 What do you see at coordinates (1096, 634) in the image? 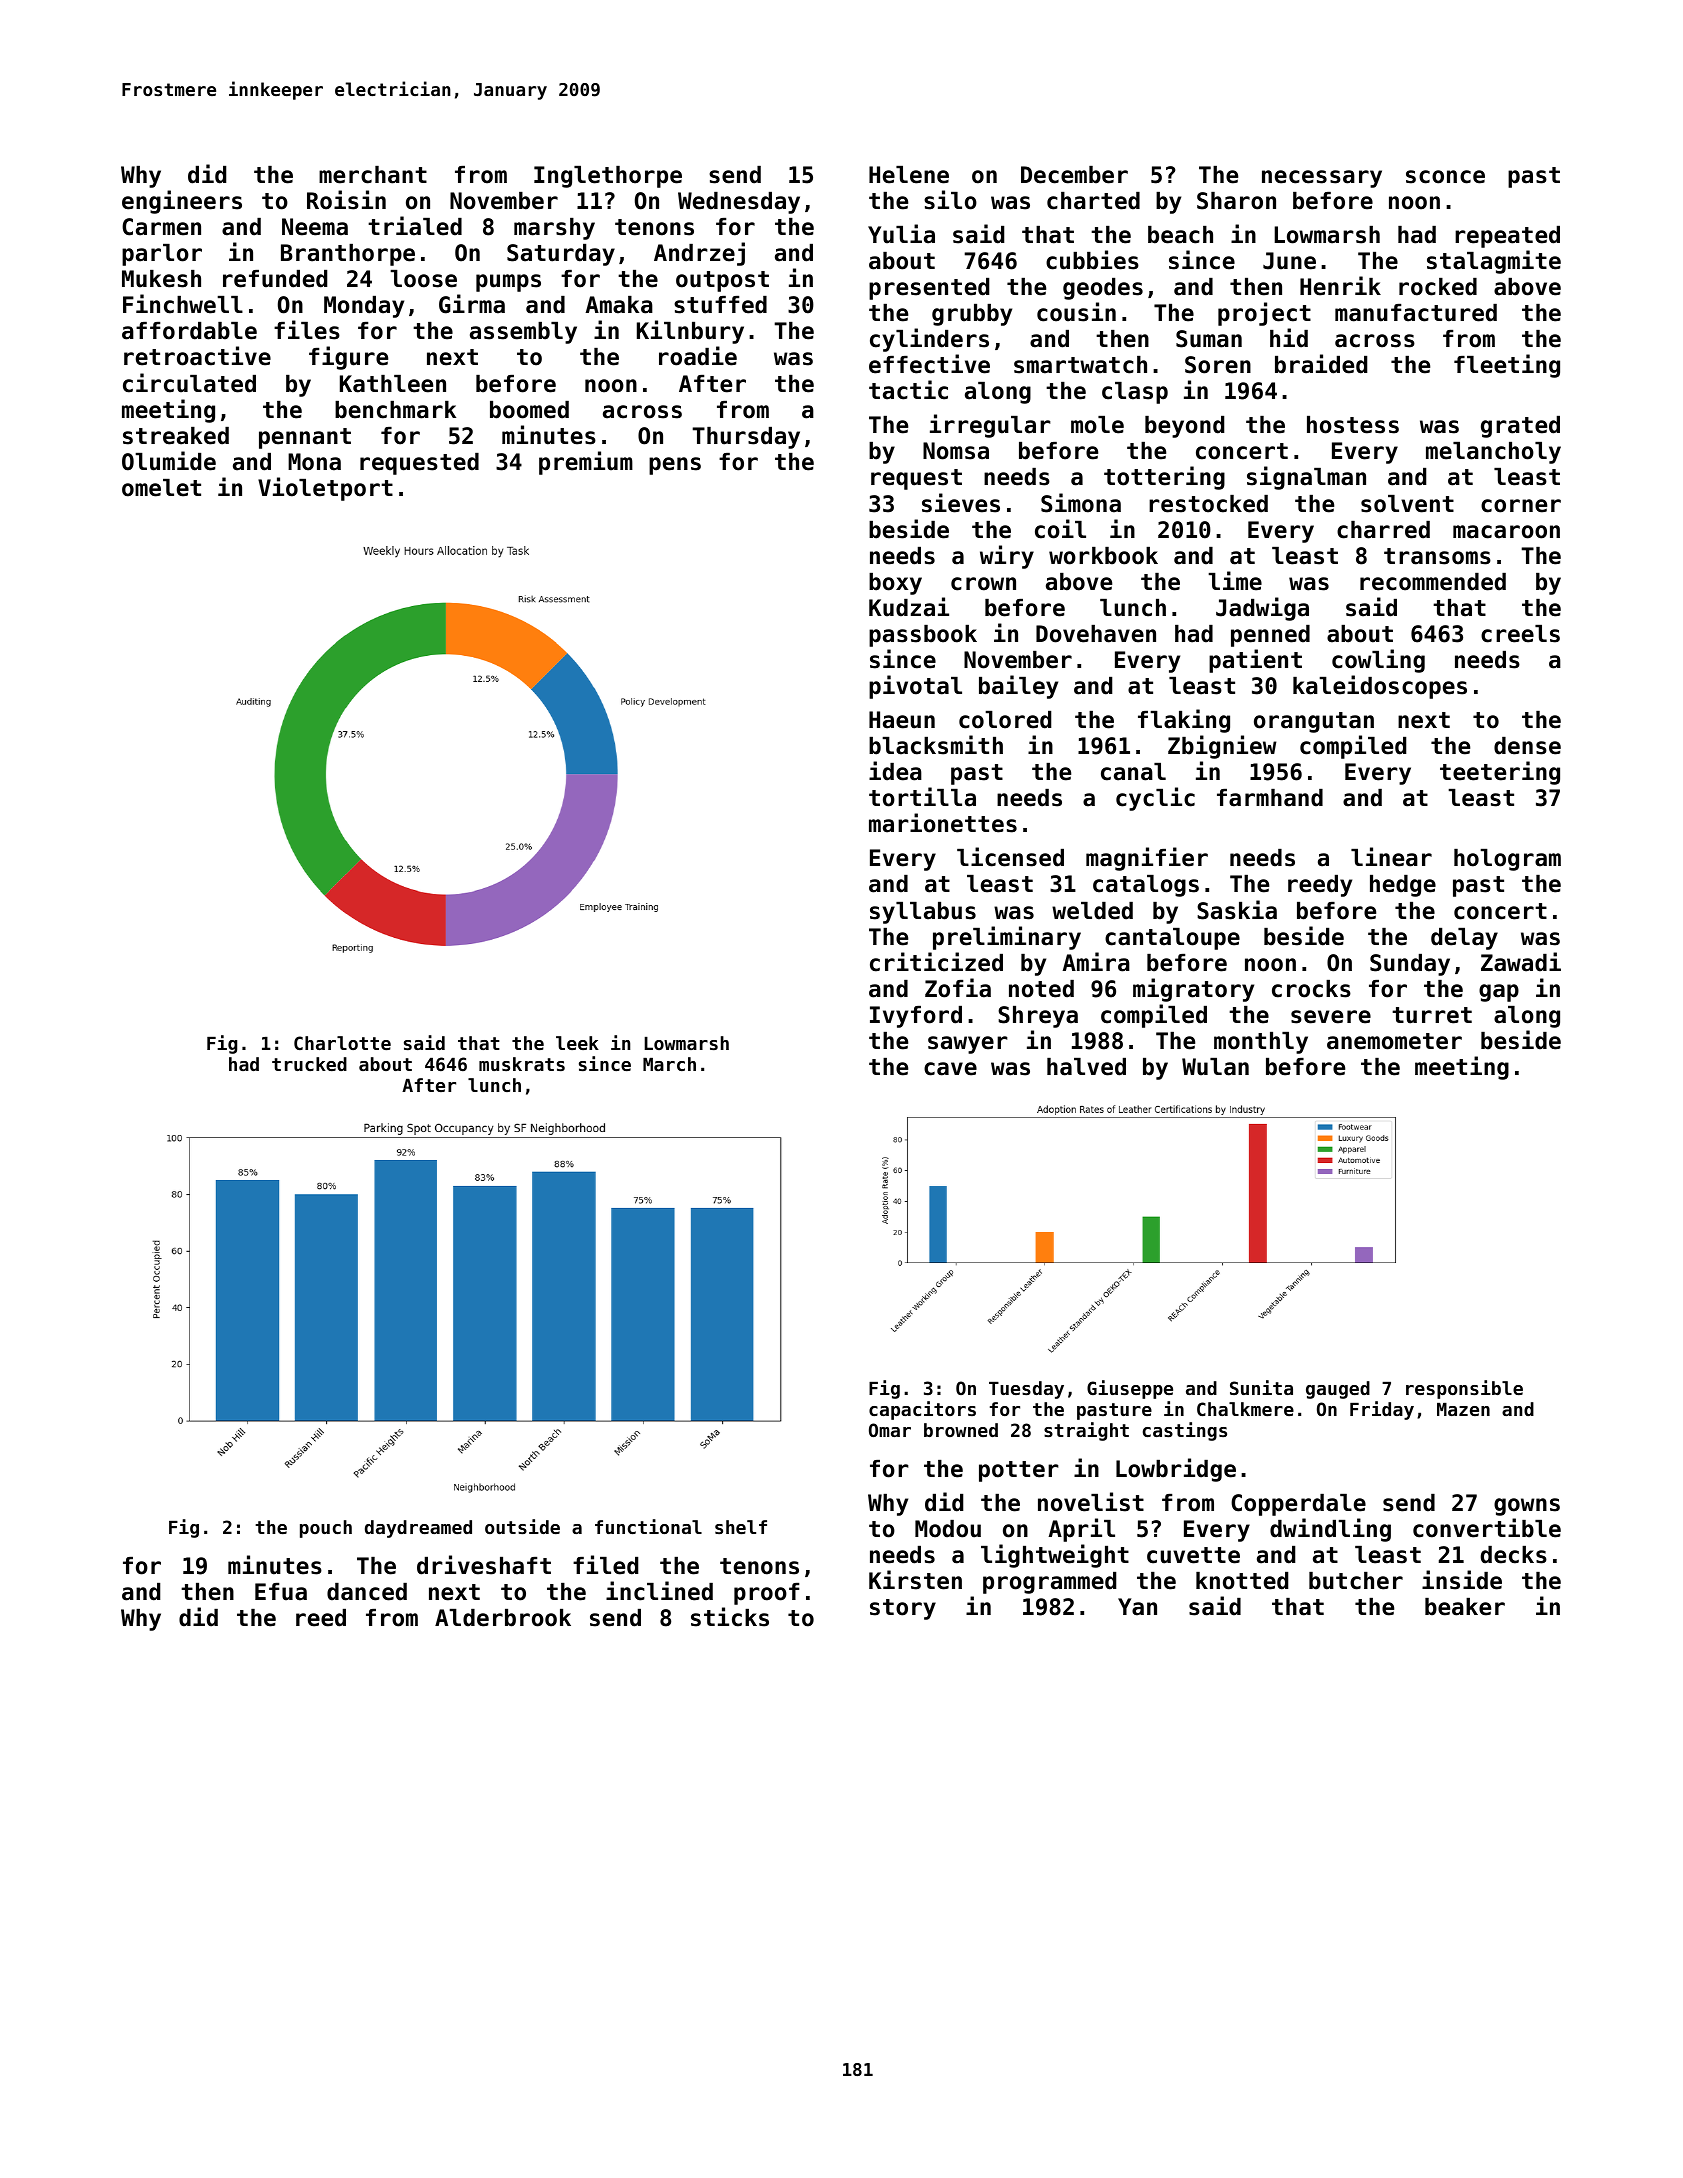
I see `Dovehaven` at bounding box center [1096, 634].
